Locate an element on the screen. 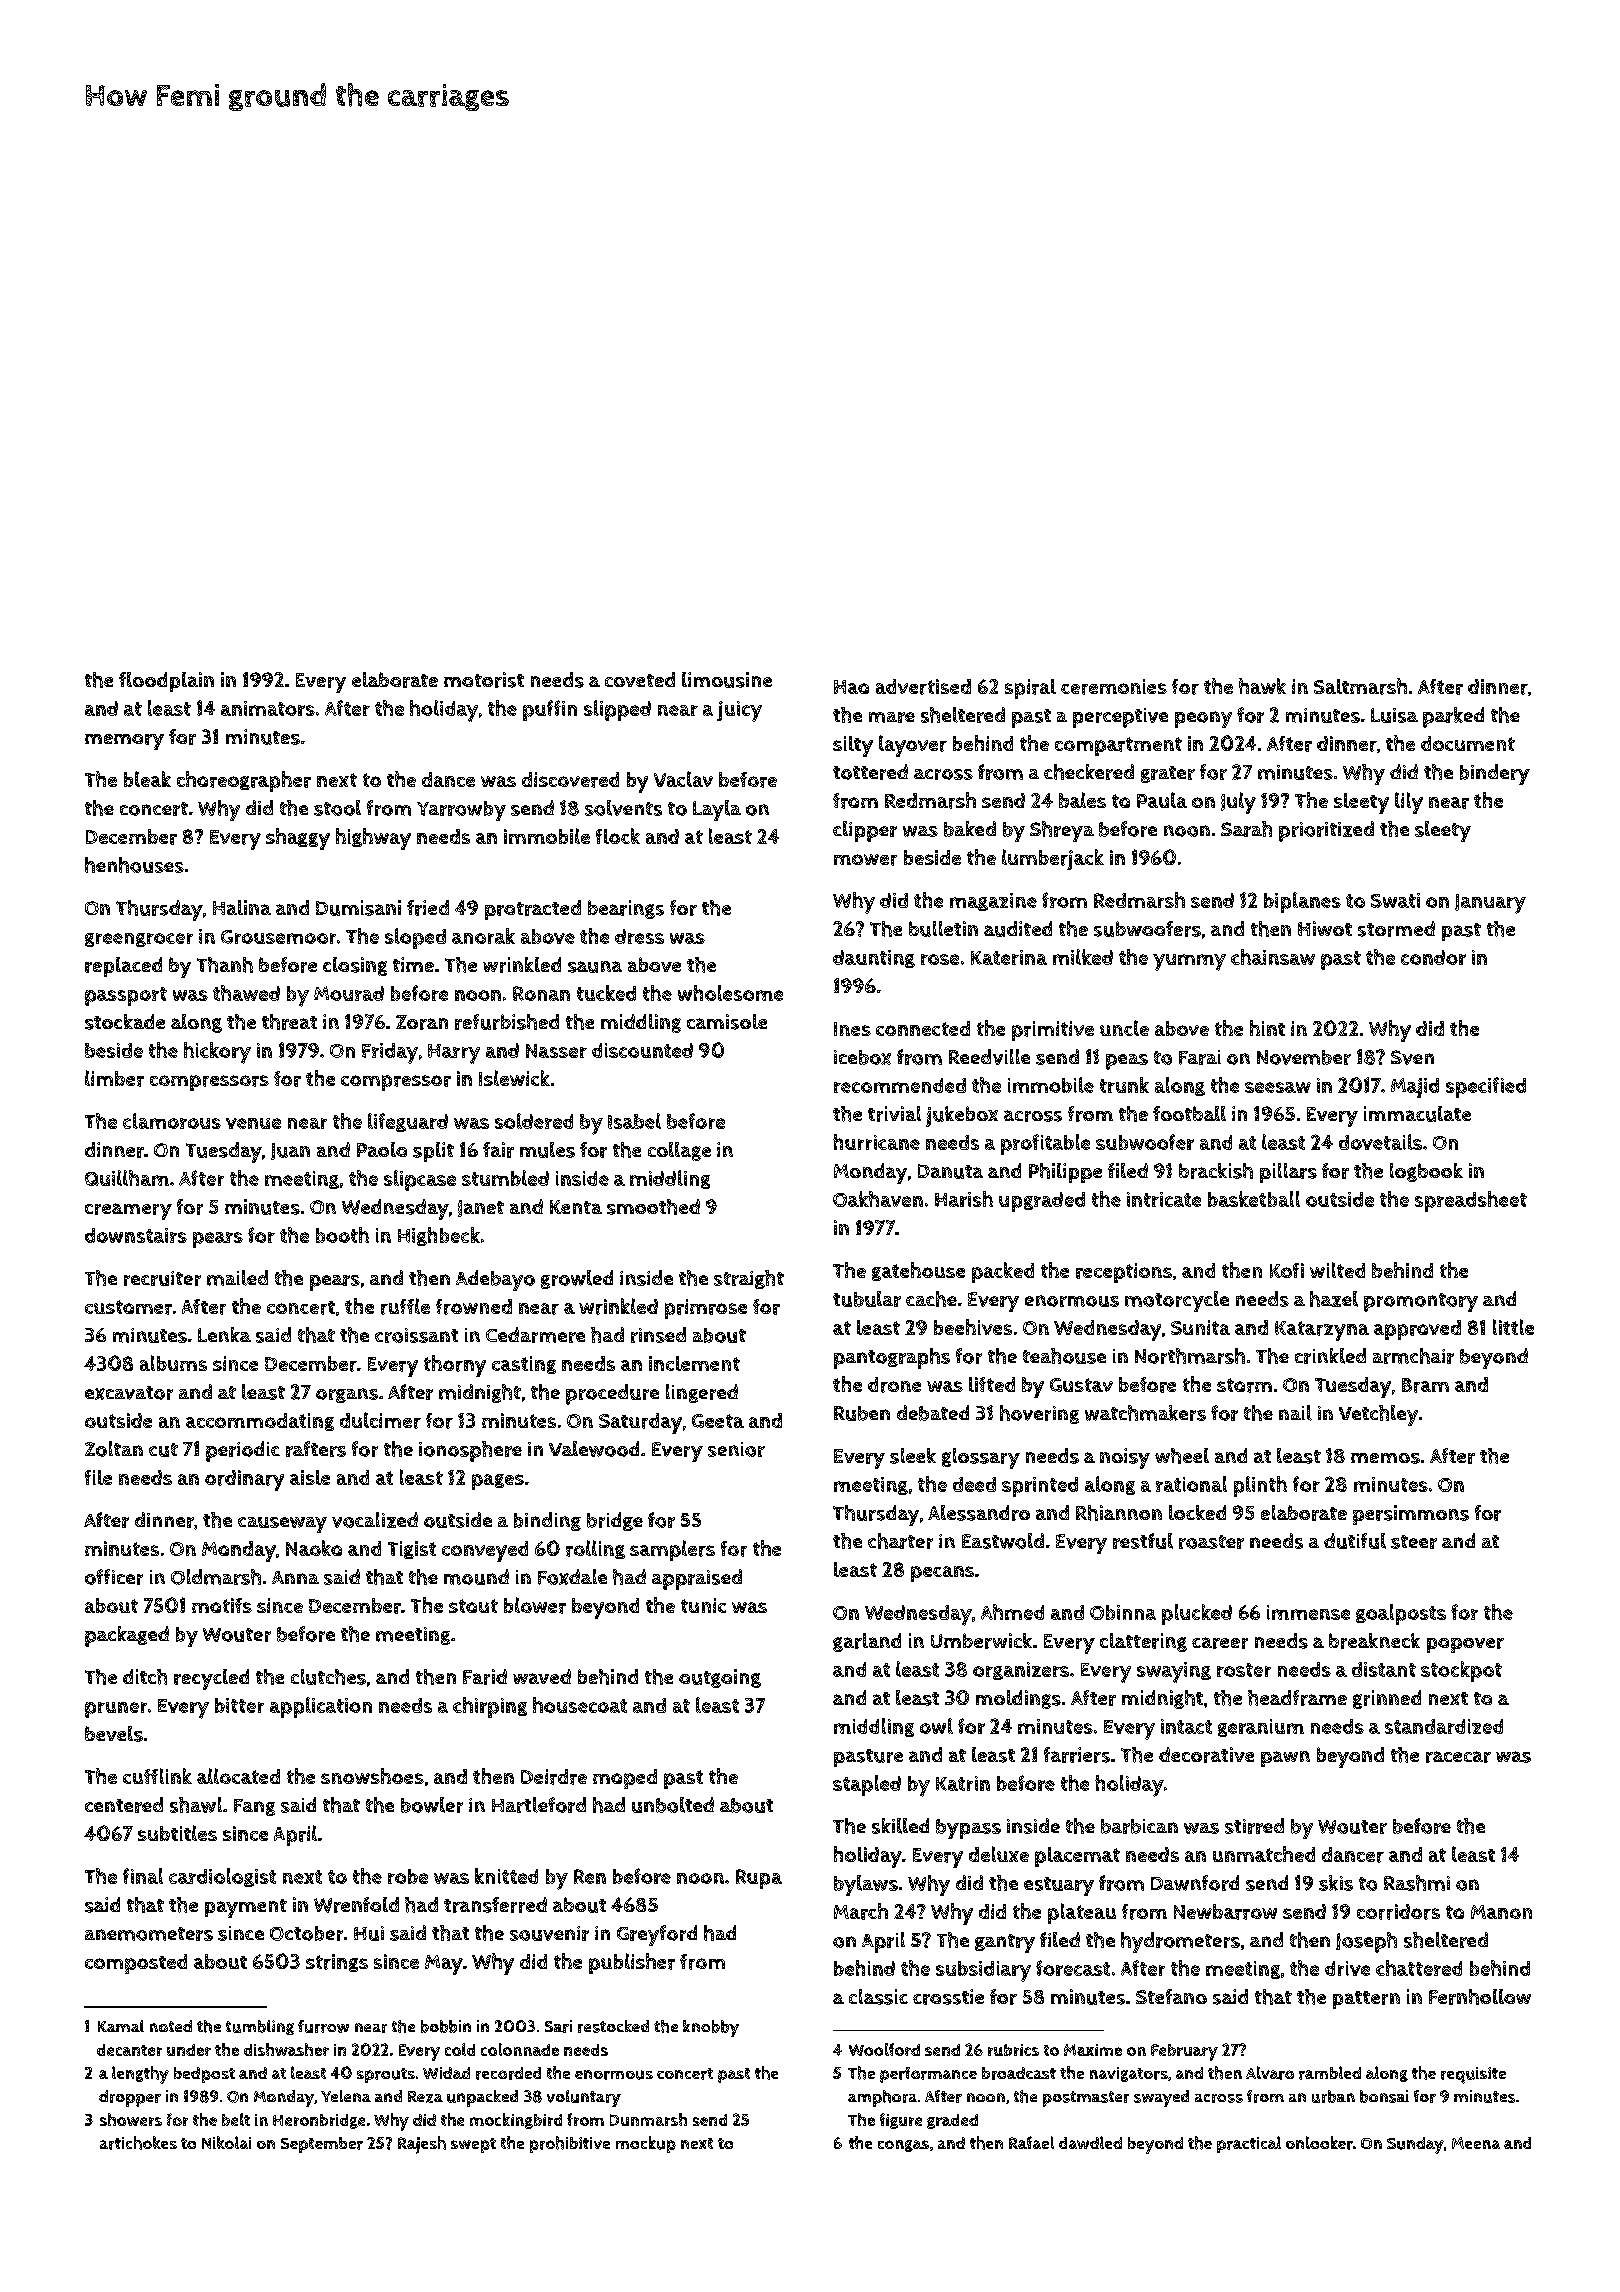 The height and width of the screenshot is (2292, 1620). hawk is located at coordinates (1262, 686).
